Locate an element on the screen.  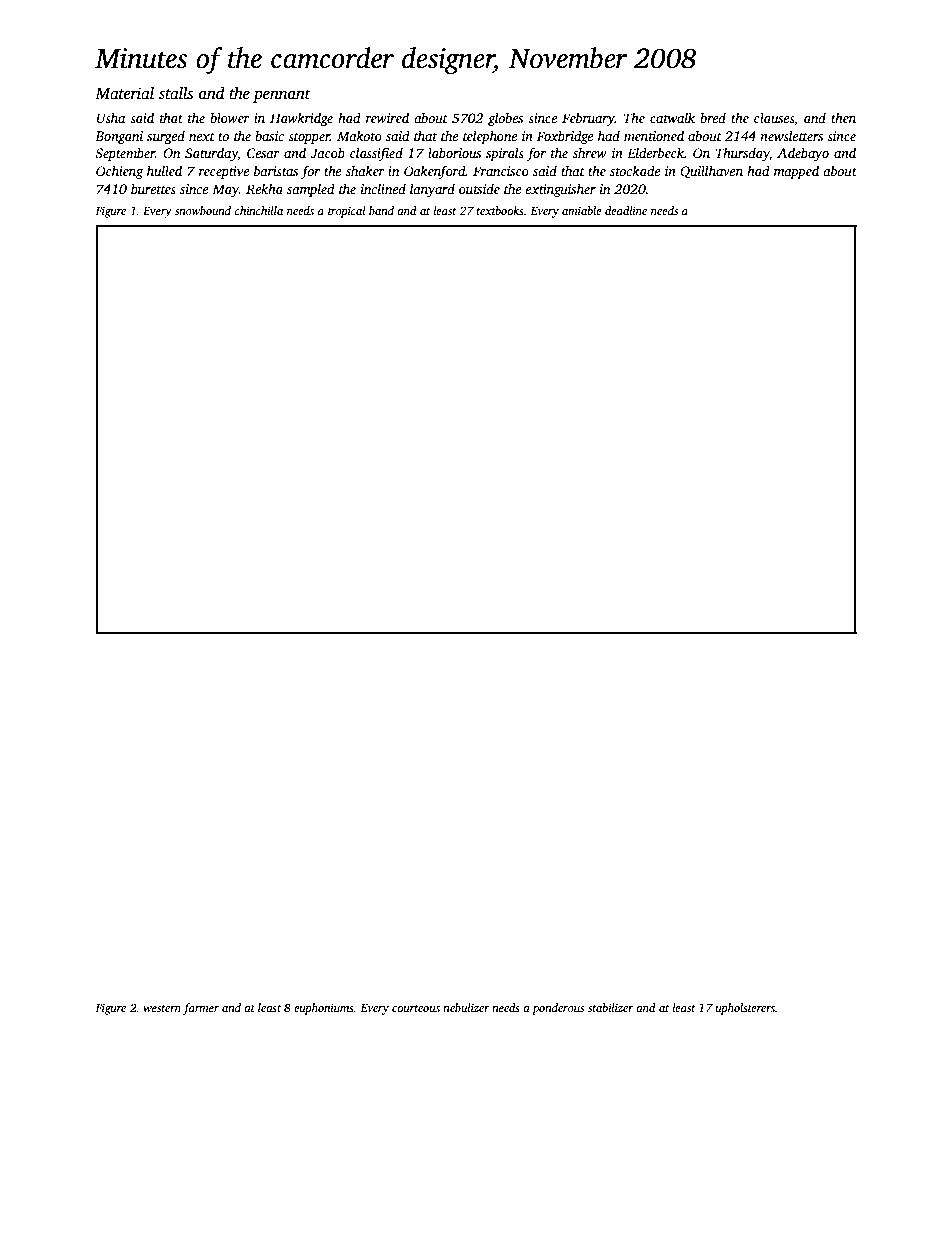
snowbound is located at coordinates (203, 210).
